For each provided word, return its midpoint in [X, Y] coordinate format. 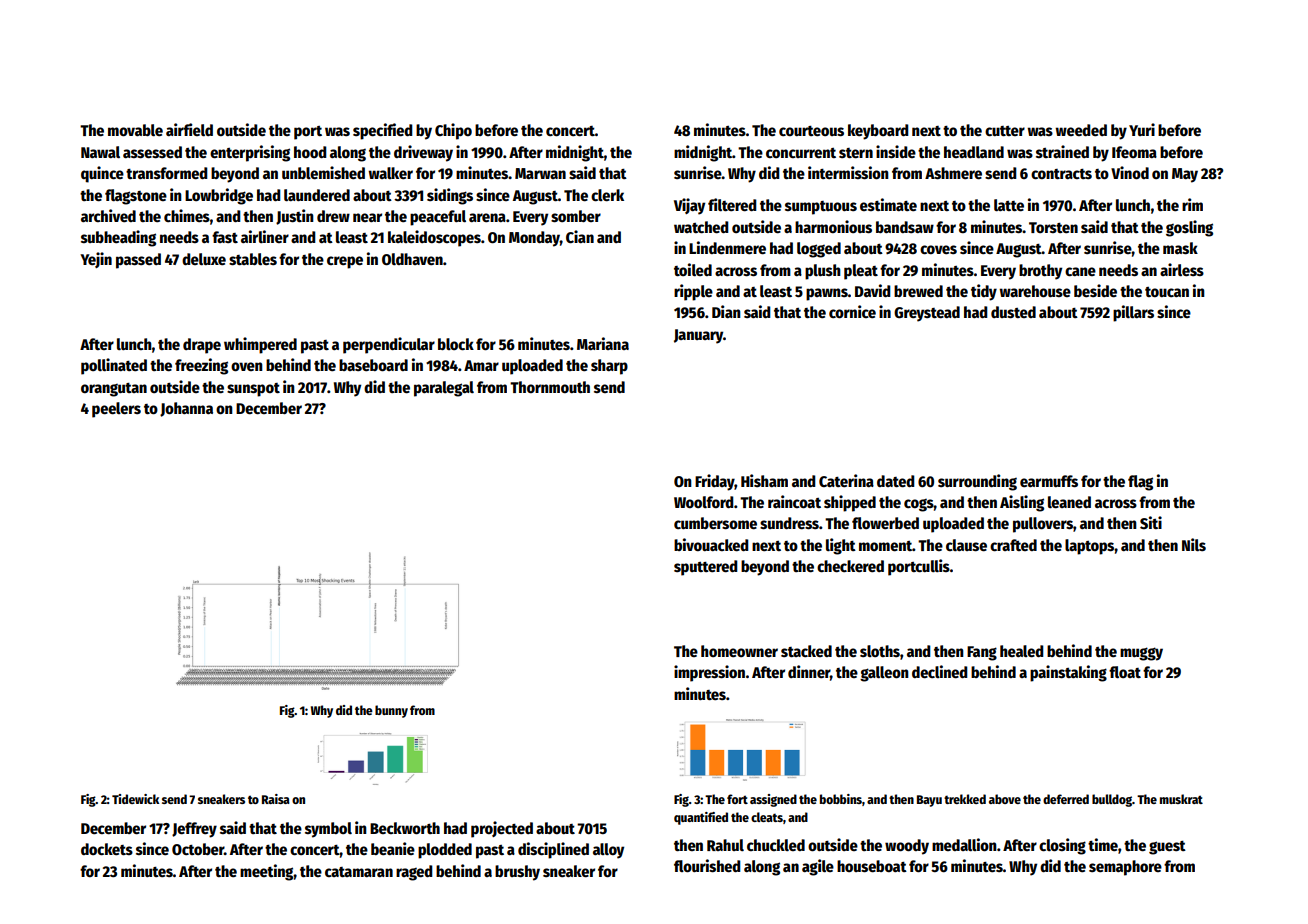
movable [135, 130]
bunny [391, 711]
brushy [517, 873]
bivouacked [711, 545]
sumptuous [821, 208]
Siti [1151, 522]
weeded [1081, 130]
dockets [107, 849]
